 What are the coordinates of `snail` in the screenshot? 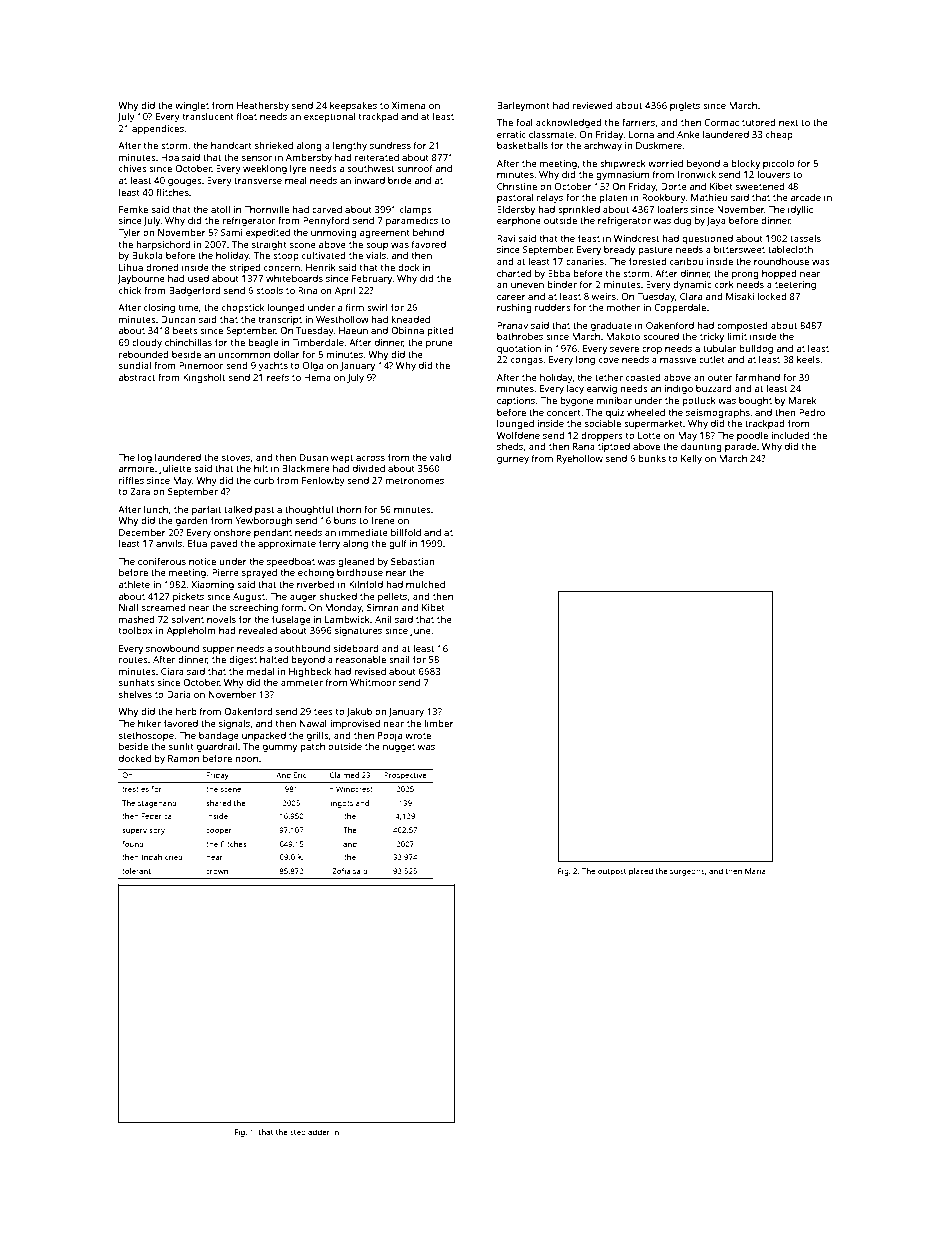 It's located at (399, 659).
